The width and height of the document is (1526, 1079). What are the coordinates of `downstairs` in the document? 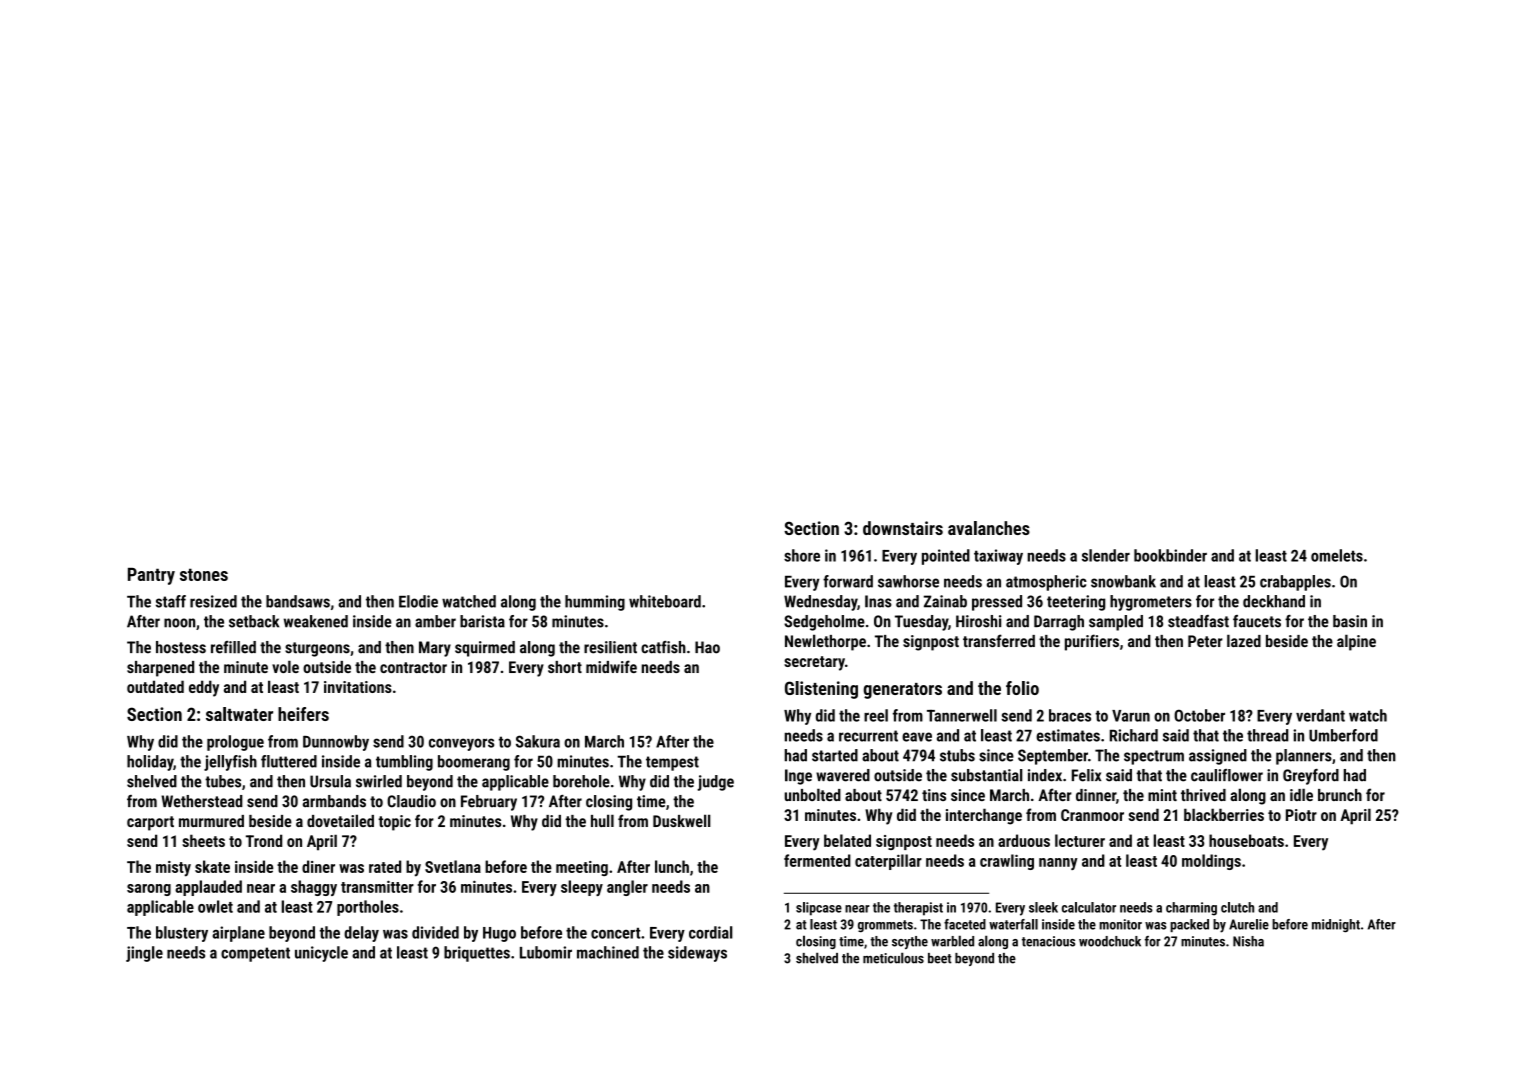 It's located at (903, 528).
